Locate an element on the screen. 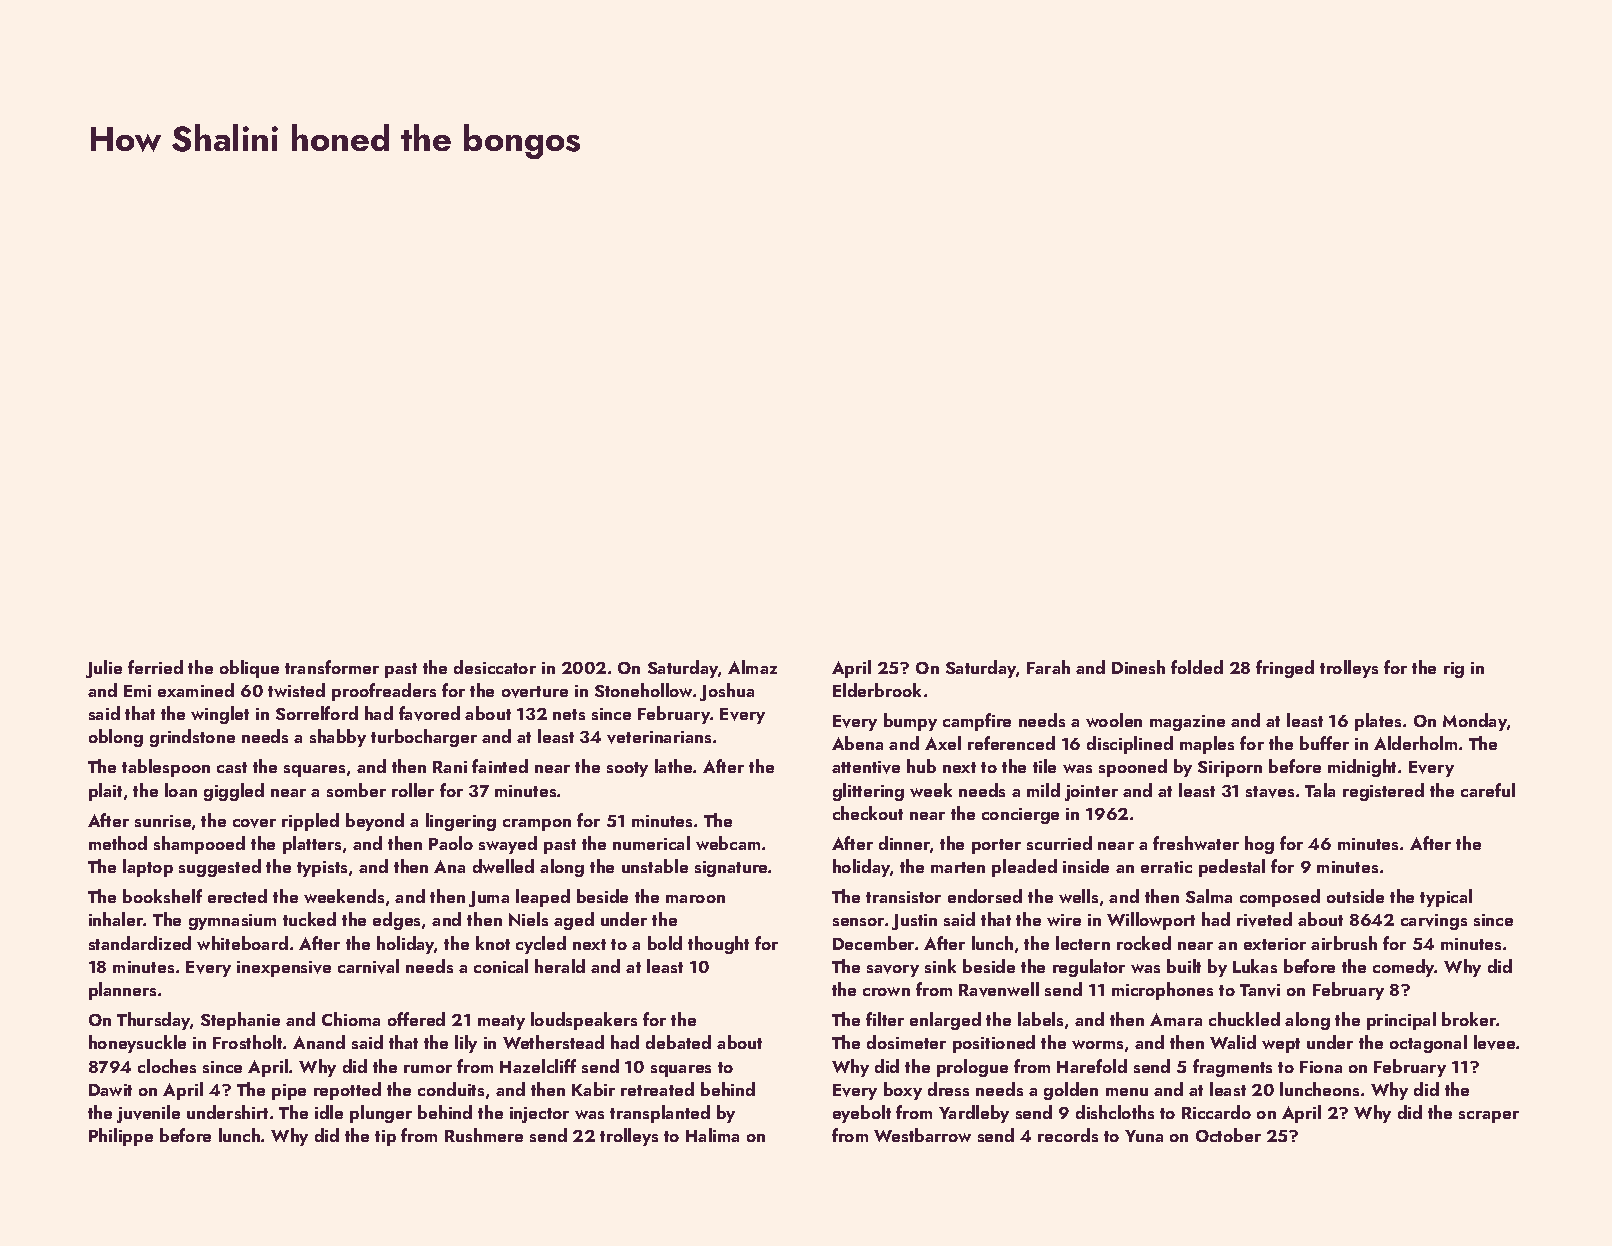  broker is located at coordinates (1469, 1019).
